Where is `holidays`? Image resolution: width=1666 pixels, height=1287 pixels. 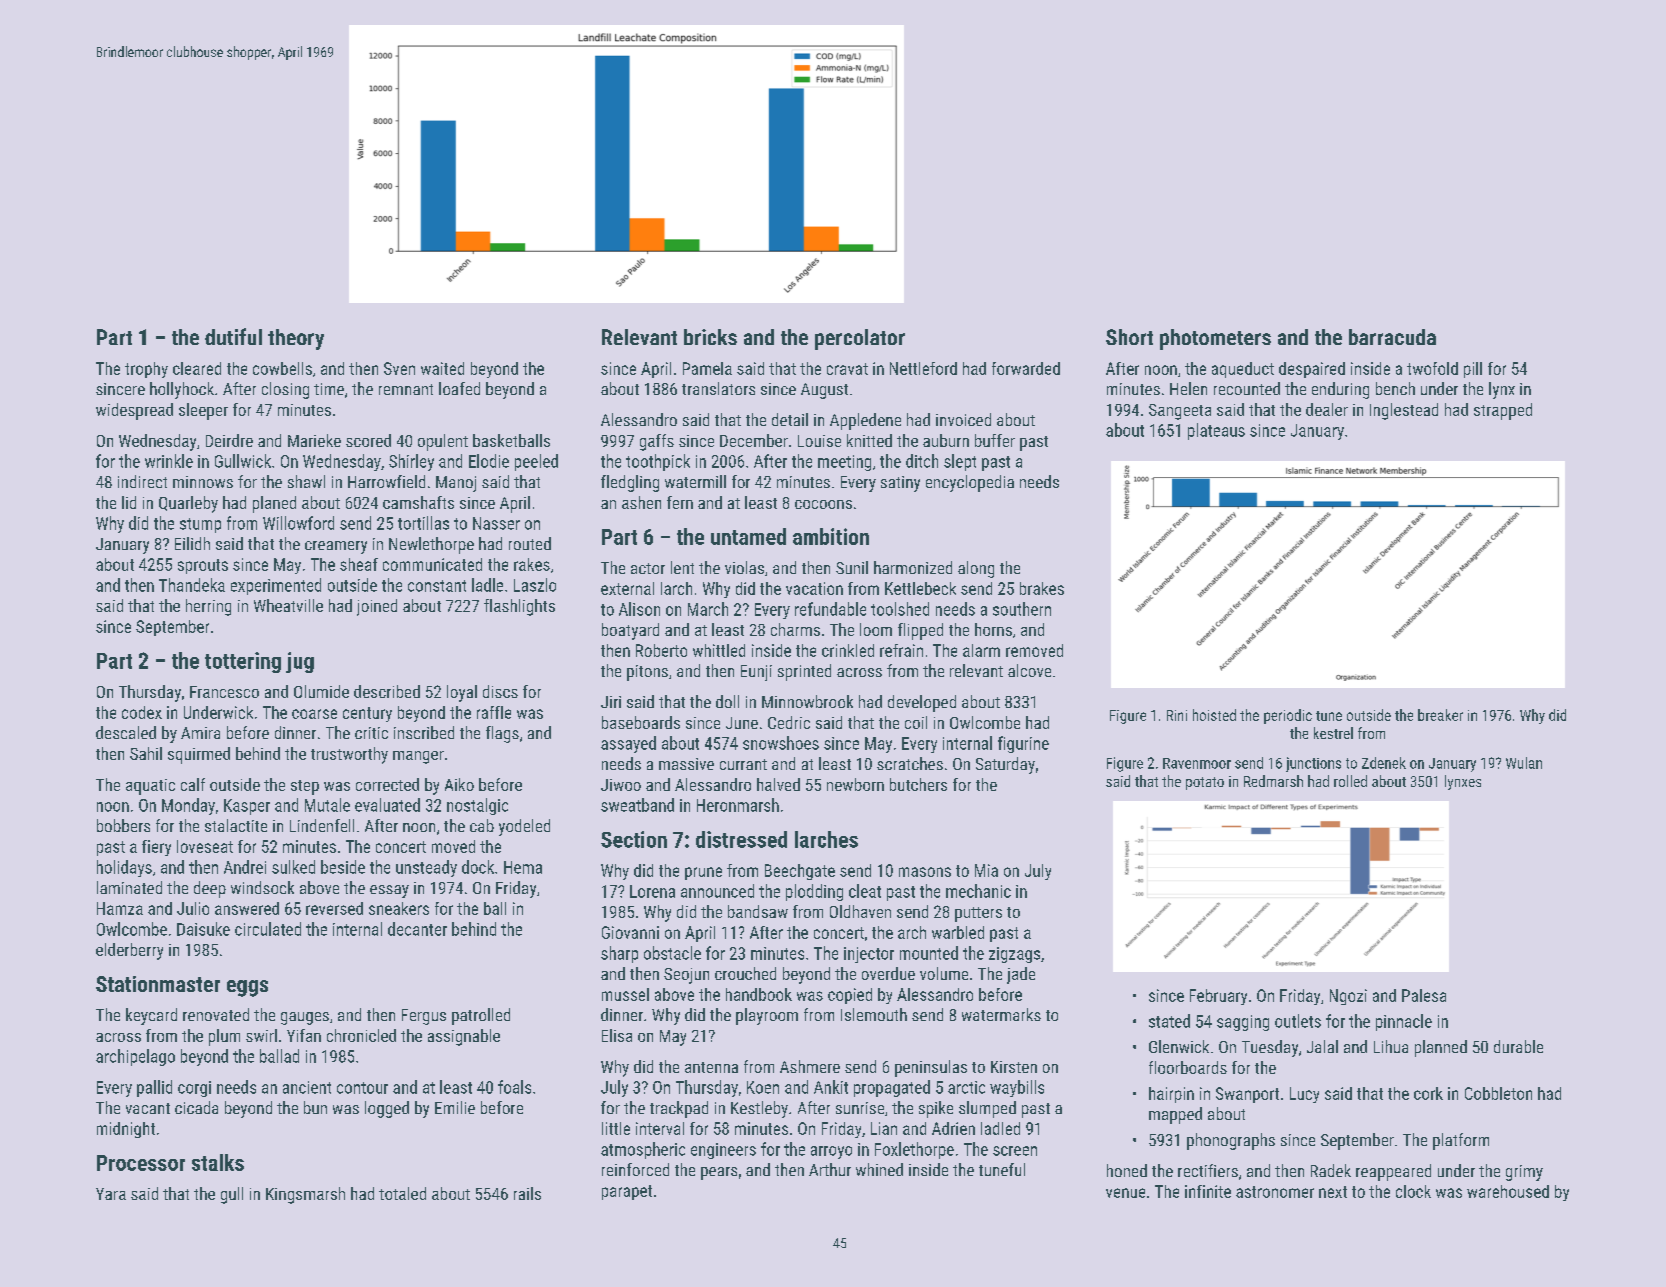
holidays is located at coordinates (124, 868).
